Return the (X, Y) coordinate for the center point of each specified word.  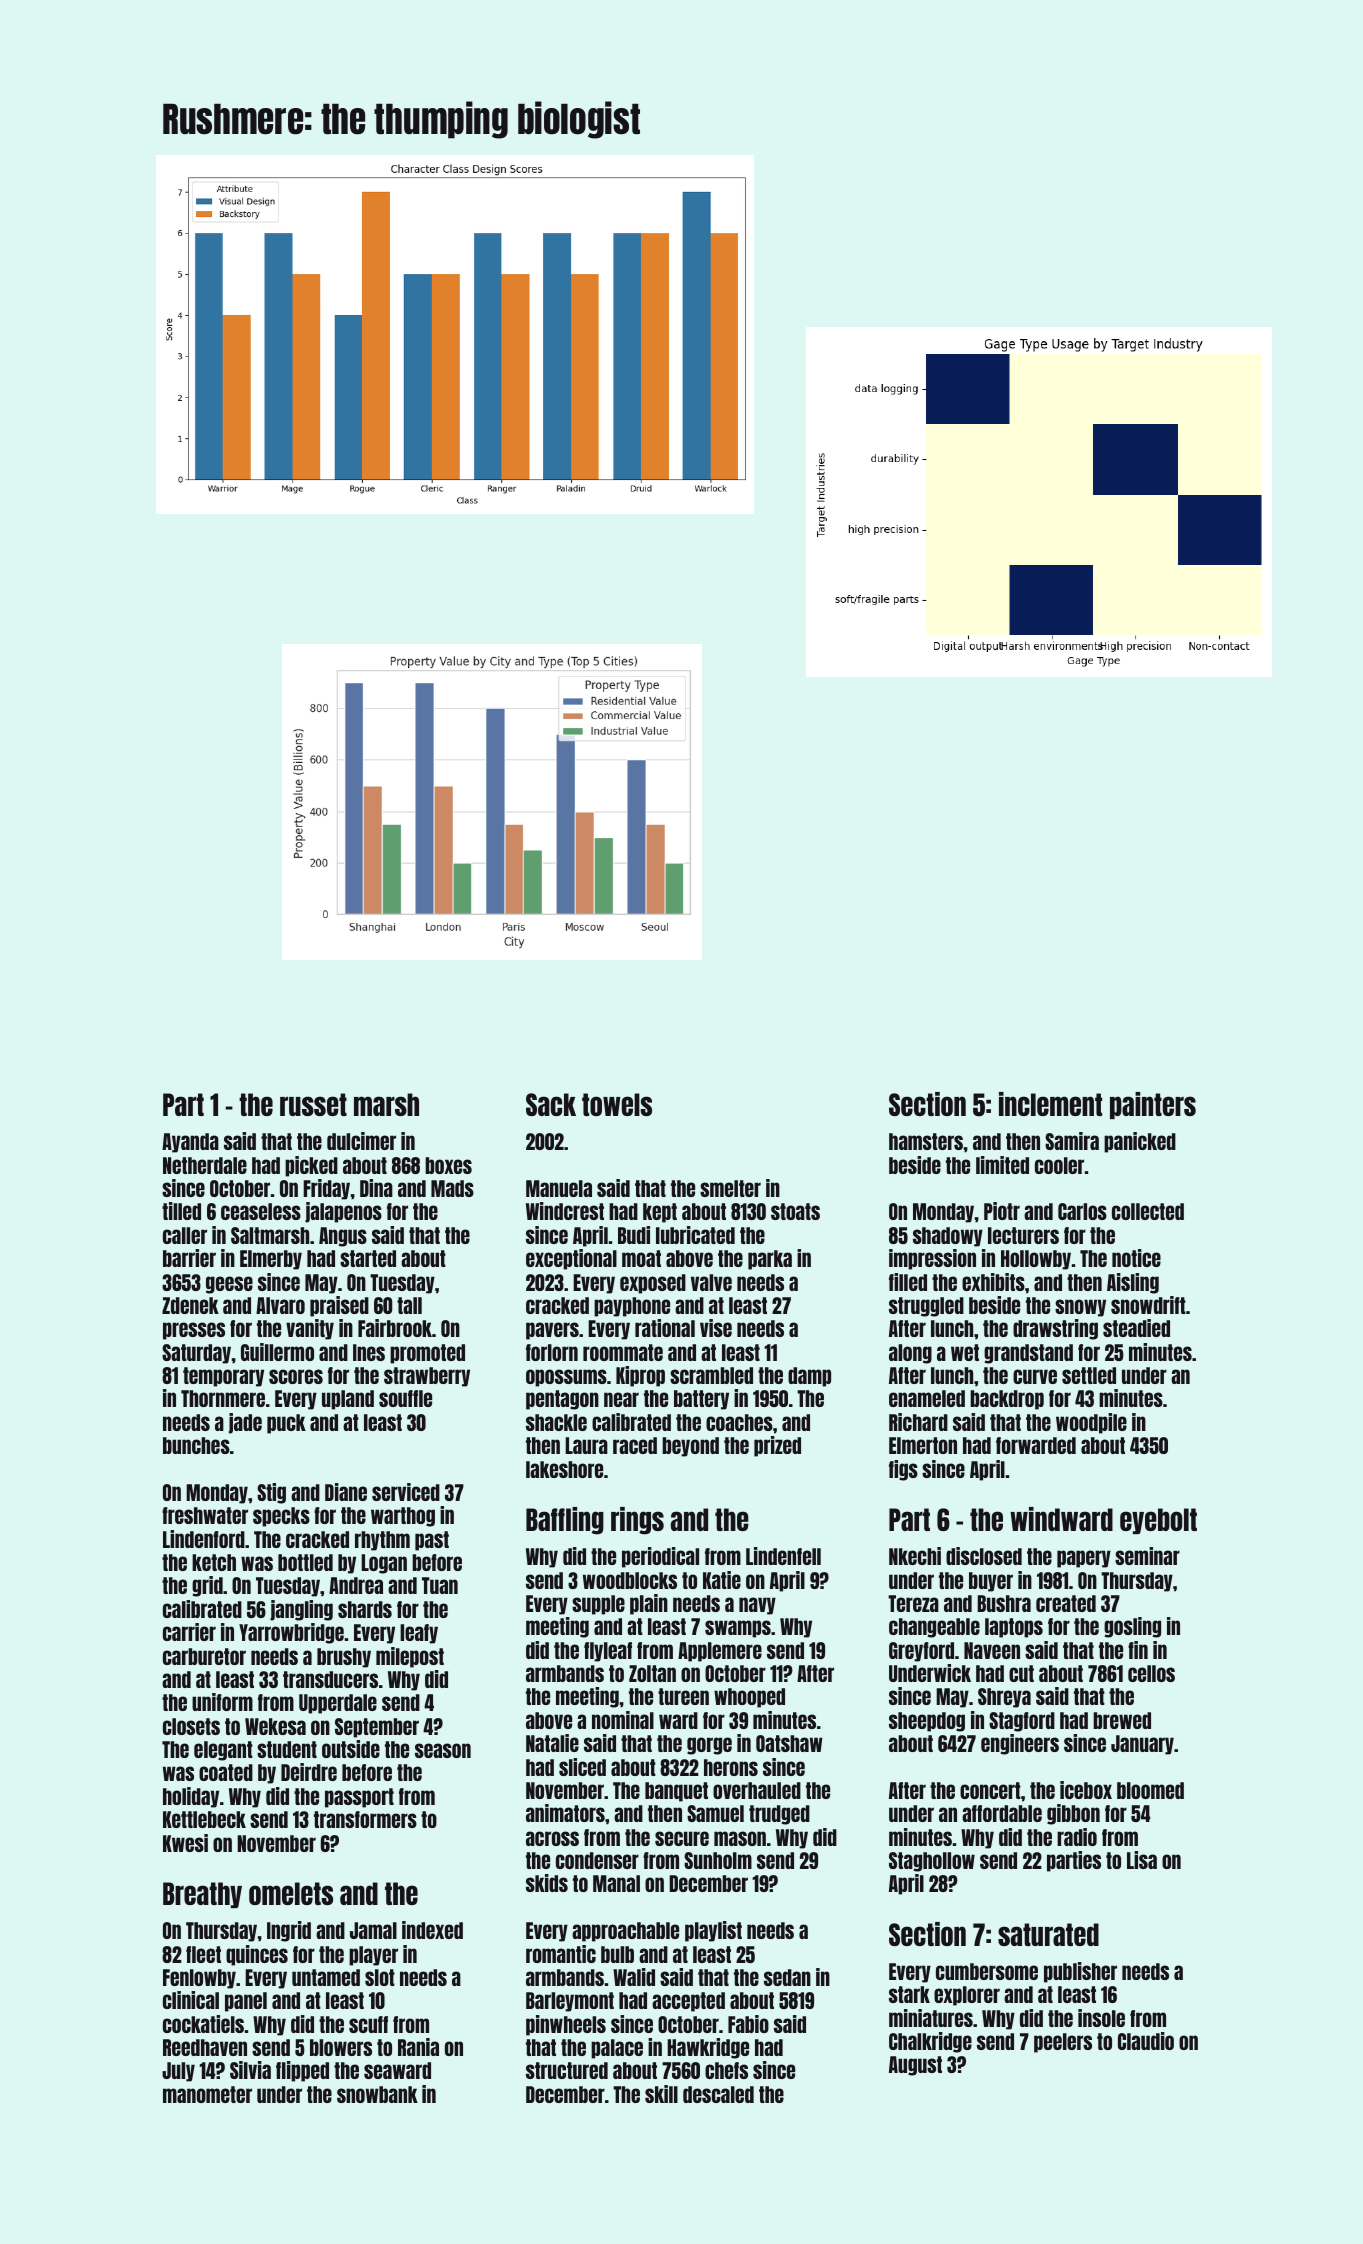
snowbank (377, 2094)
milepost (410, 1657)
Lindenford (204, 1539)
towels (617, 1104)
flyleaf (608, 1652)
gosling (1132, 1627)
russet (313, 1104)
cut (1021, 1673)
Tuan (440, 1585)
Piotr (1002, 1211)
